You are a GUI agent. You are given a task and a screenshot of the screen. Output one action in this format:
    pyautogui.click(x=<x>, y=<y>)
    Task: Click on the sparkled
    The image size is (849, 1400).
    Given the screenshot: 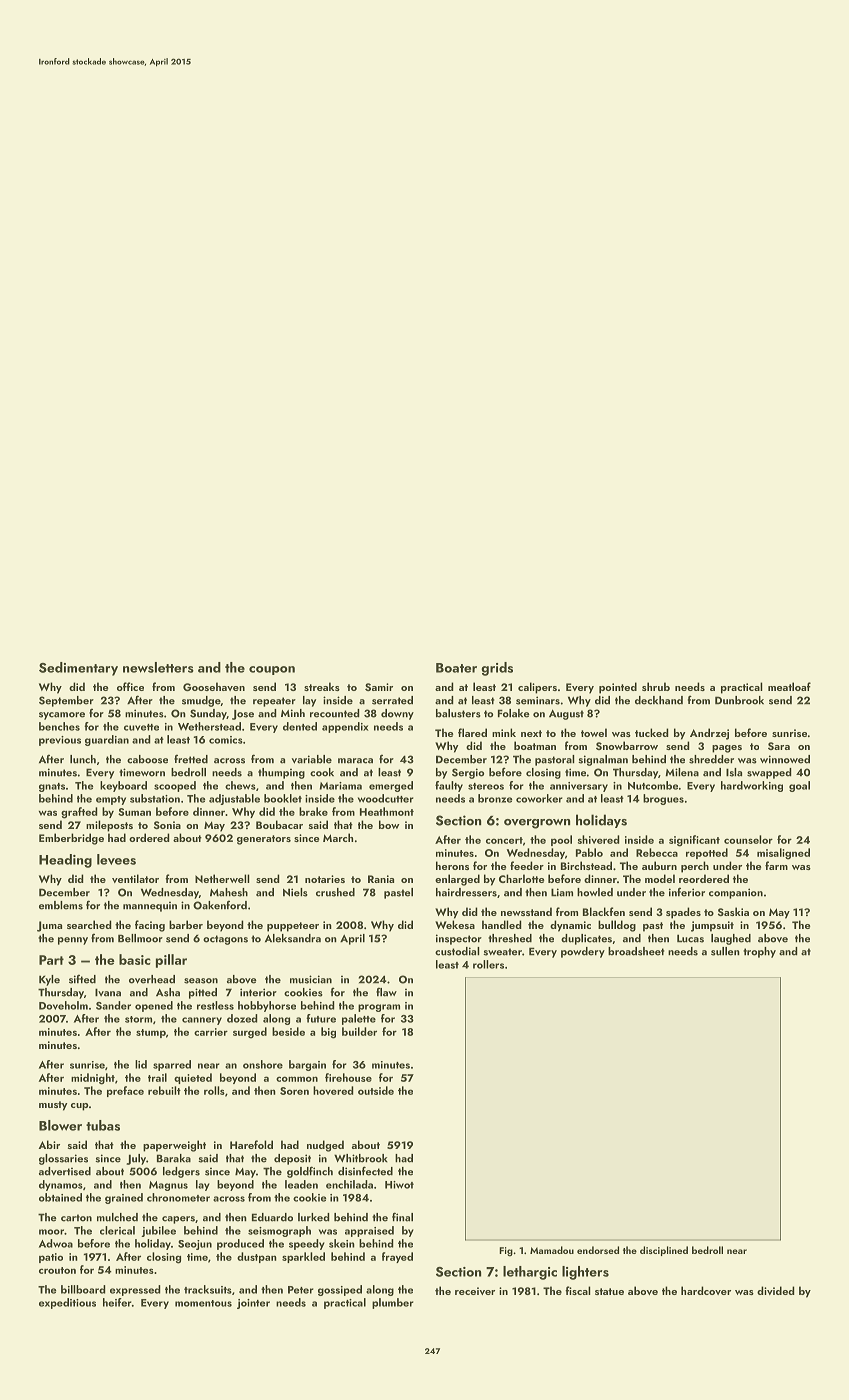 What is the action you would take?
    pyautogui.click(x=303, y=1257)
